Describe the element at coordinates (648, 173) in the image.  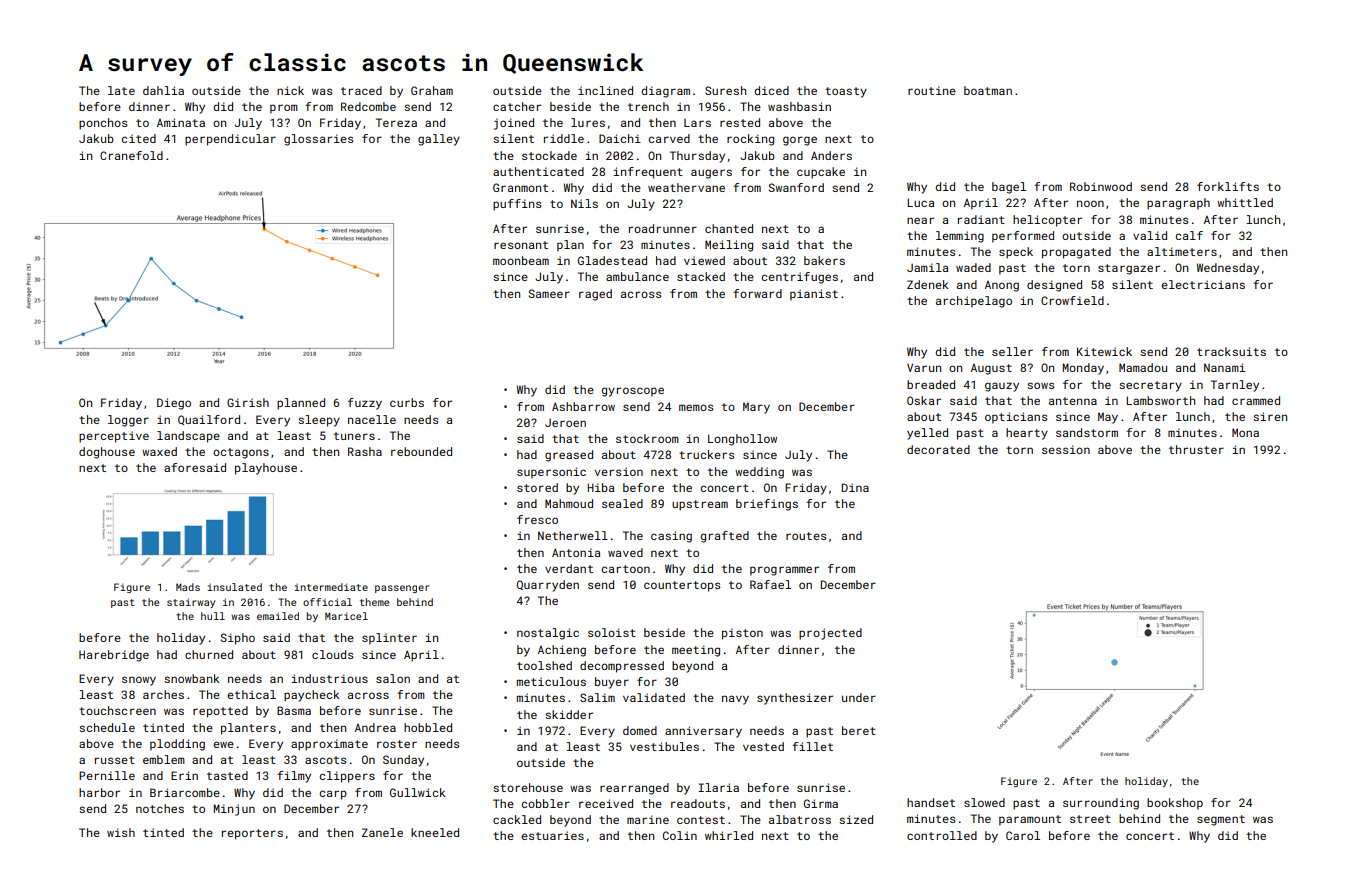
I see `infrequent` at that location.
